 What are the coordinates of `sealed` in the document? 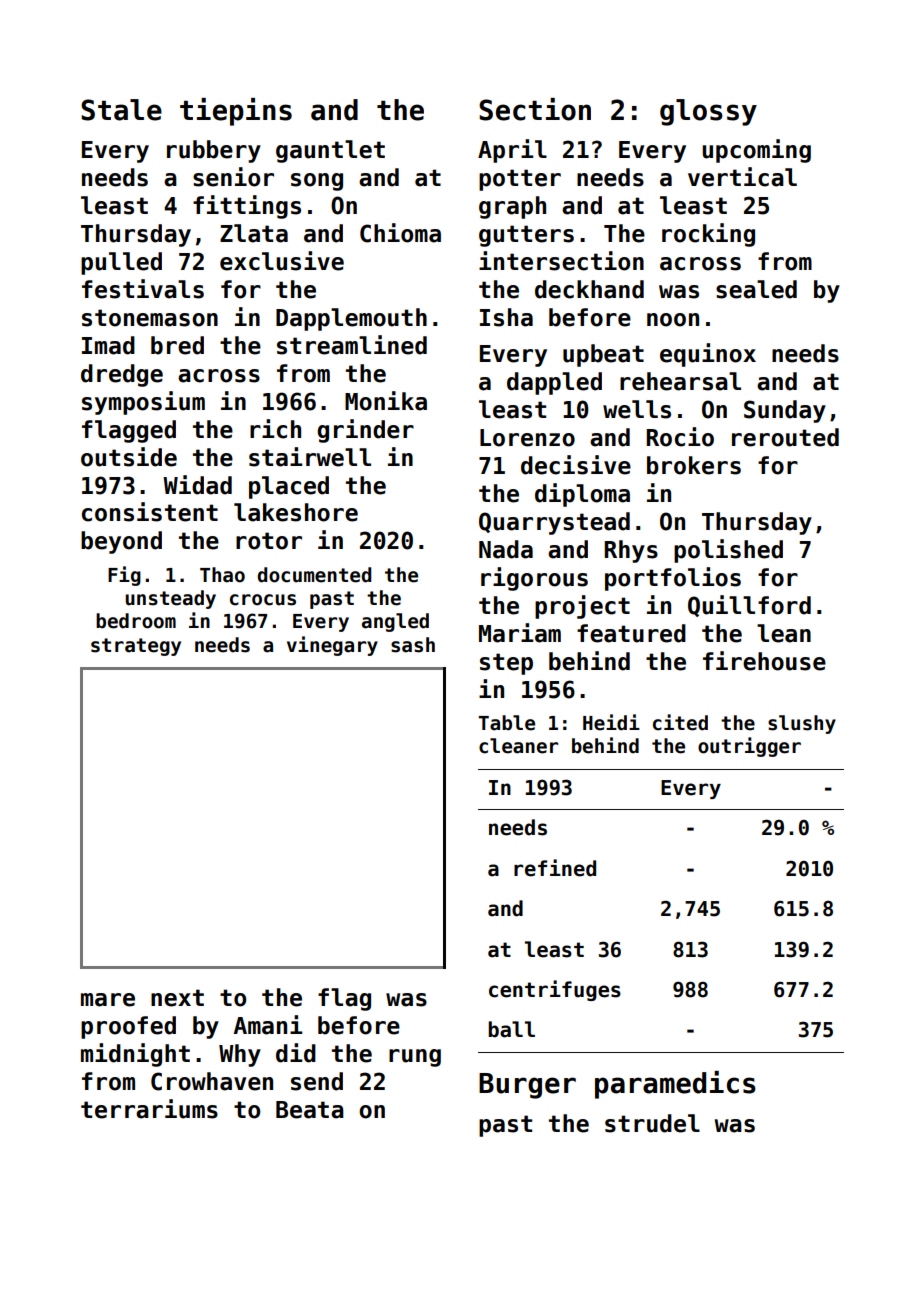 It's located at (756, 289).
